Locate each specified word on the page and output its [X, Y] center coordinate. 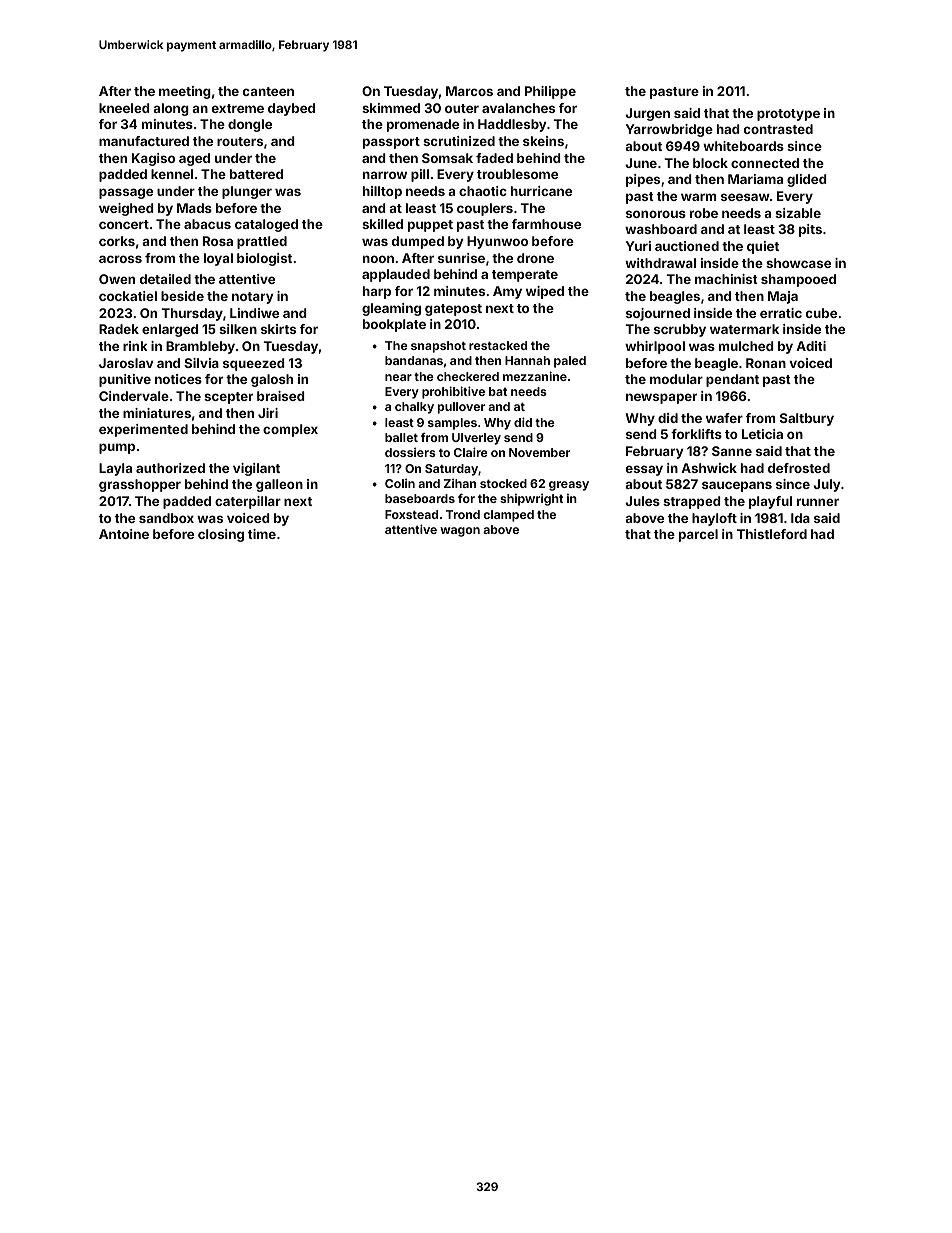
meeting [185, 92]
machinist [726, 279]
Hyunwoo [497, 242]
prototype [788, 115]
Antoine [124, 534]
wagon [460, 532]
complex [290, 430]
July [826, 485]
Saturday [451, 470]
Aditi [811, 346]
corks [117, 241]
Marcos [469, 91]
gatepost [453, 310]
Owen [117, 279]
